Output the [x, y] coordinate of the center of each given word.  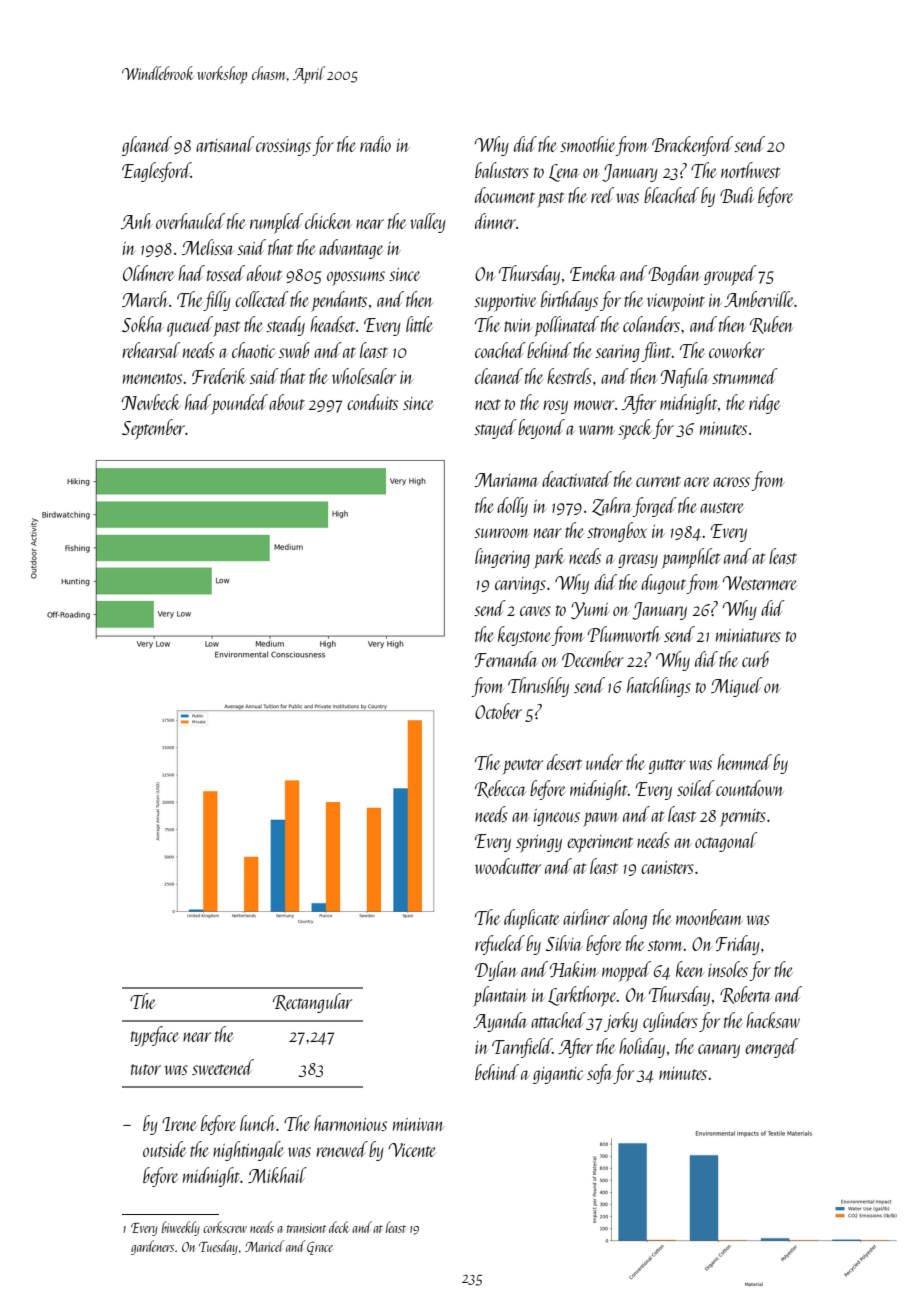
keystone [525, 636]
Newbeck [151, 402]
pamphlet [690, 558]
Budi [737, 195]
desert [564, 762]
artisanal [225, 144]
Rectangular [312, 1003]
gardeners [152, 1247]
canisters [667, 867]
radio [375, 144]
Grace [320, 1248]
